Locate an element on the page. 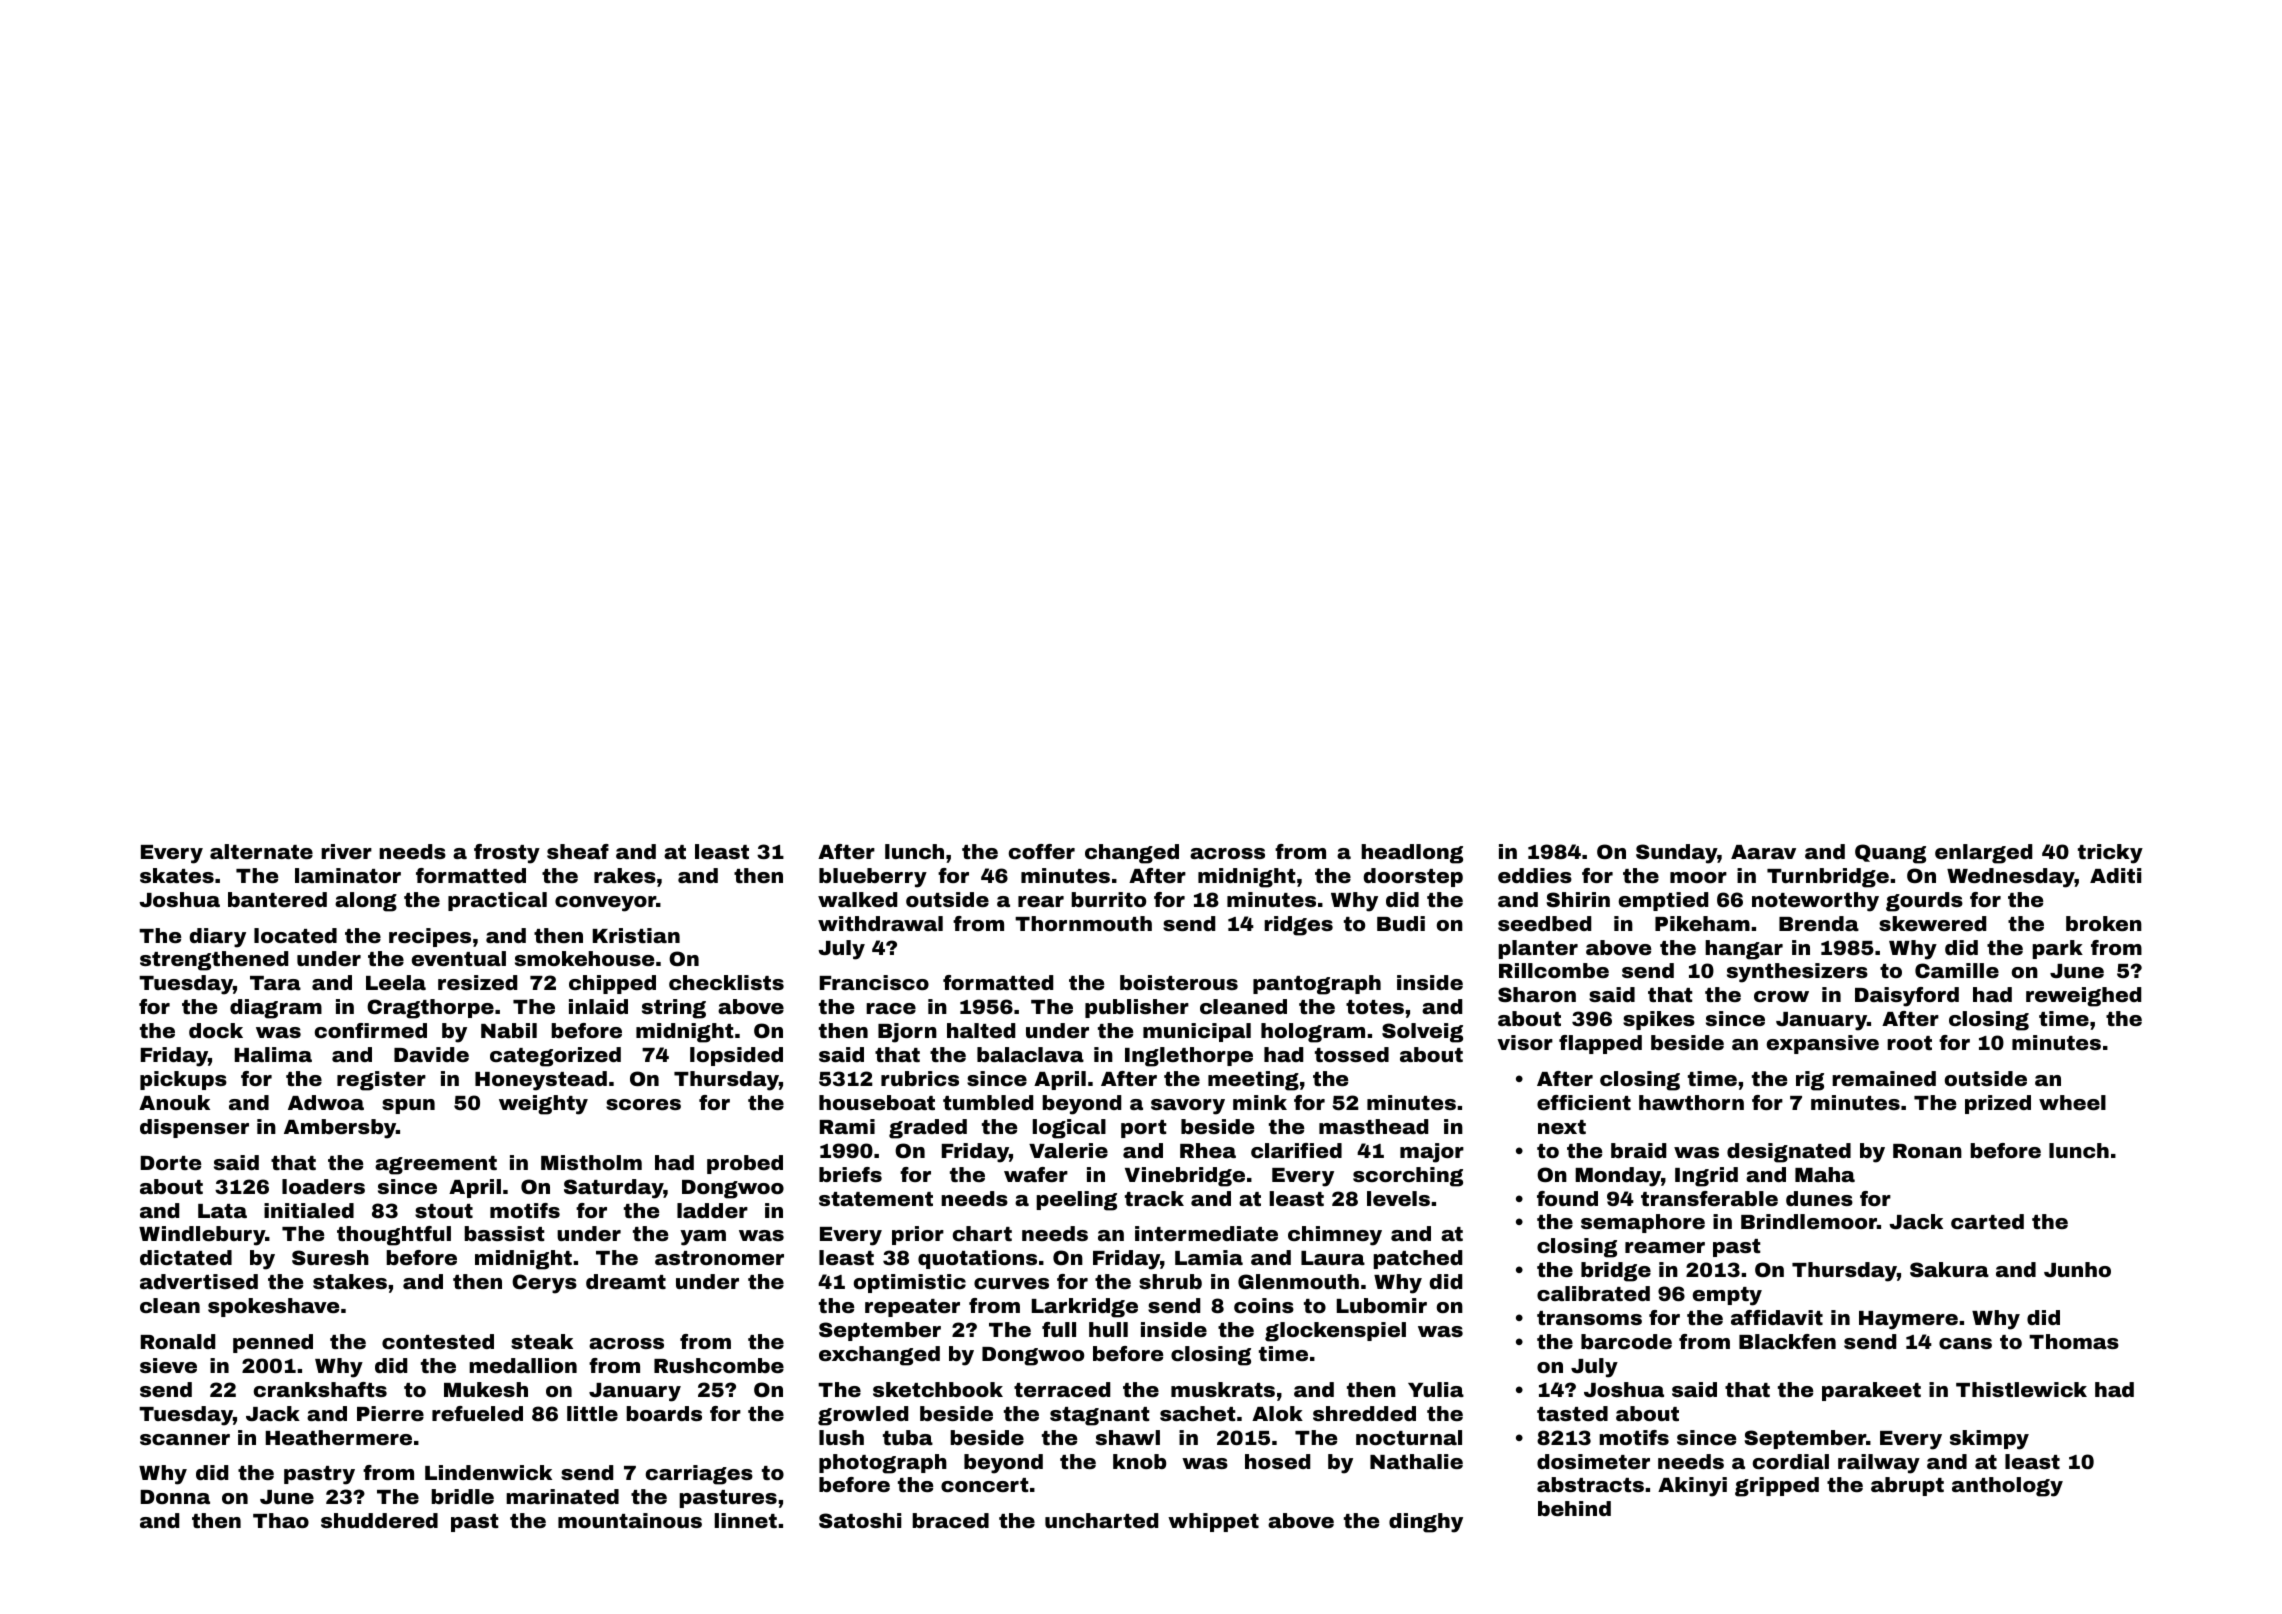 This page has height=1614, width=2282. empty is located at coordinates (1727, 1296).
